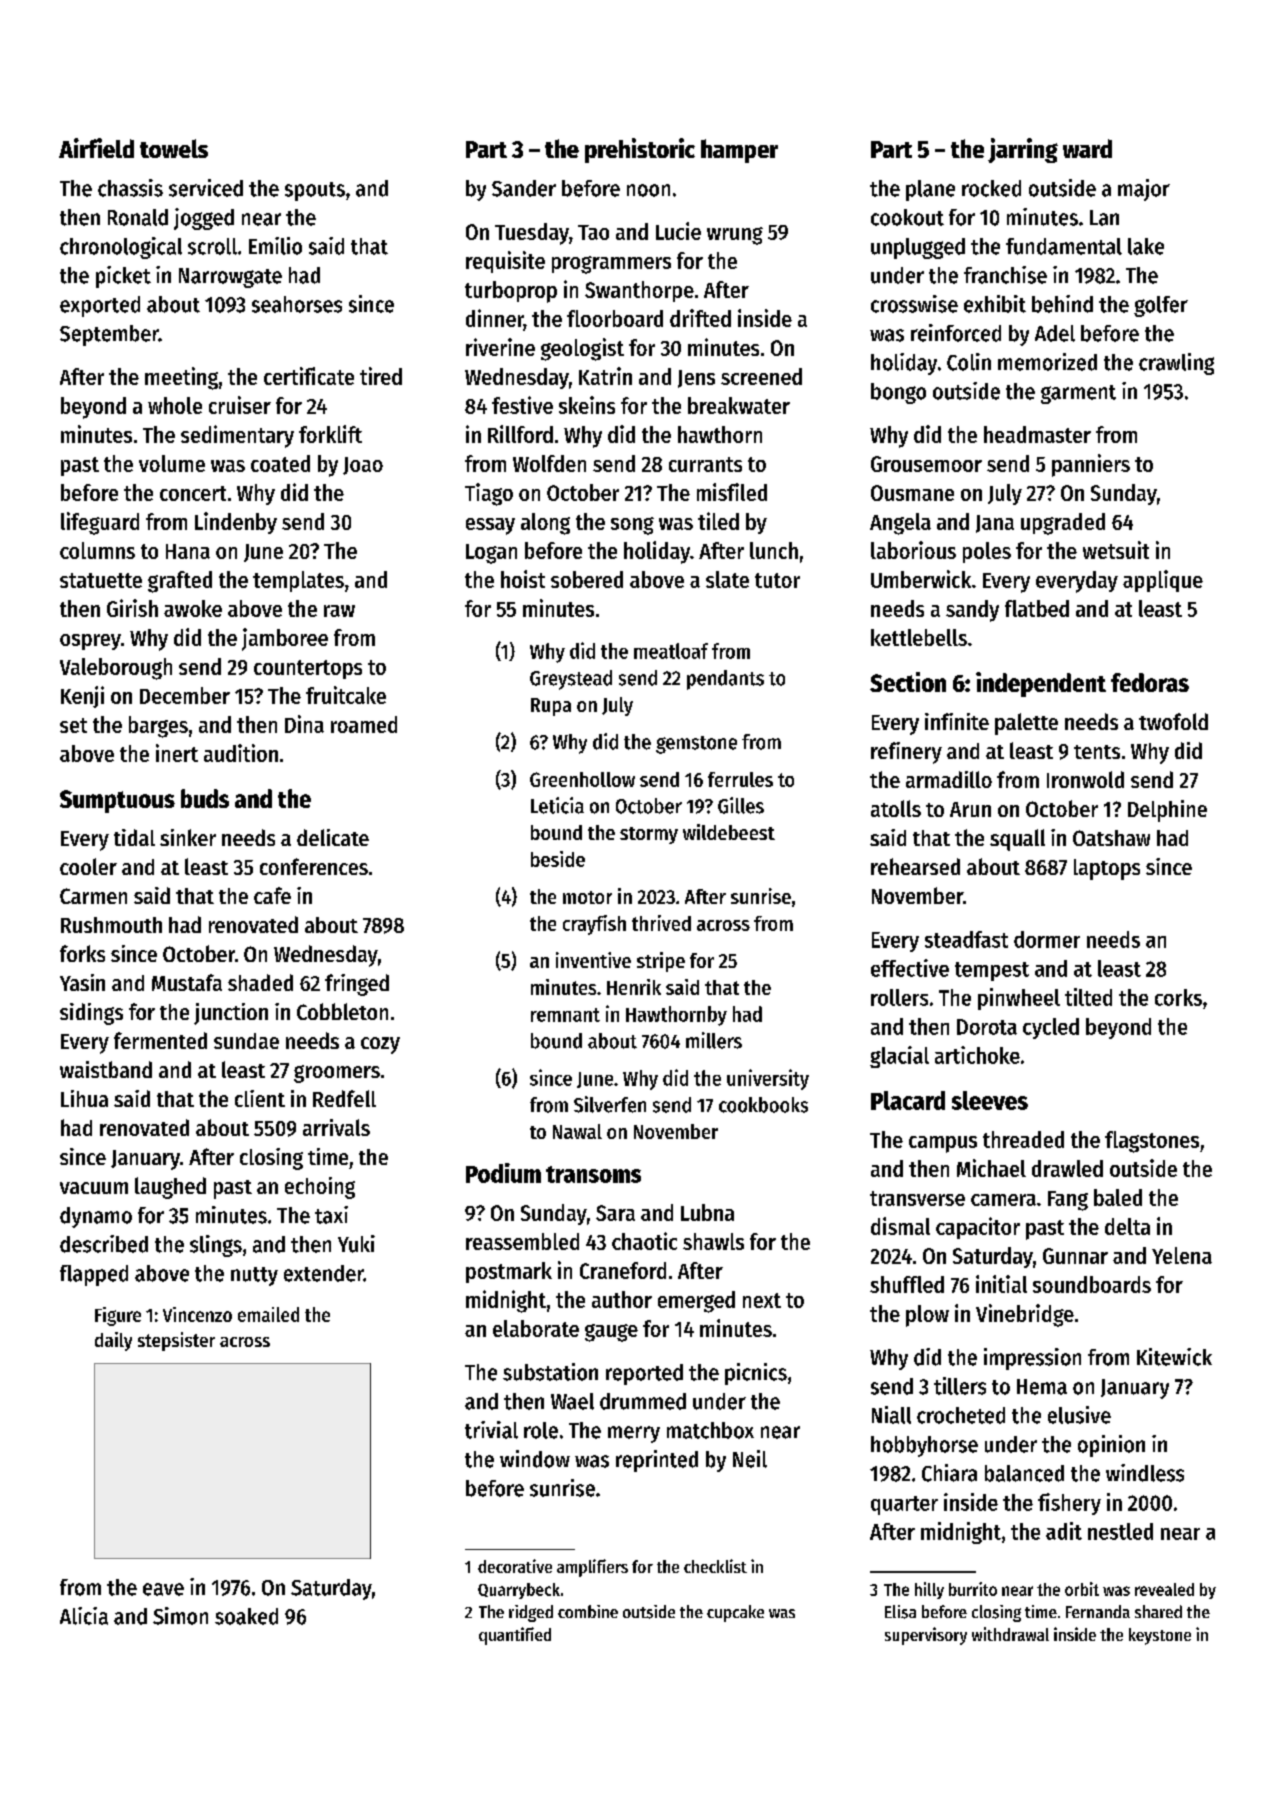 The width and height of the page is (1276, 1805). I want to click on Simon, so click(180, 1616).
